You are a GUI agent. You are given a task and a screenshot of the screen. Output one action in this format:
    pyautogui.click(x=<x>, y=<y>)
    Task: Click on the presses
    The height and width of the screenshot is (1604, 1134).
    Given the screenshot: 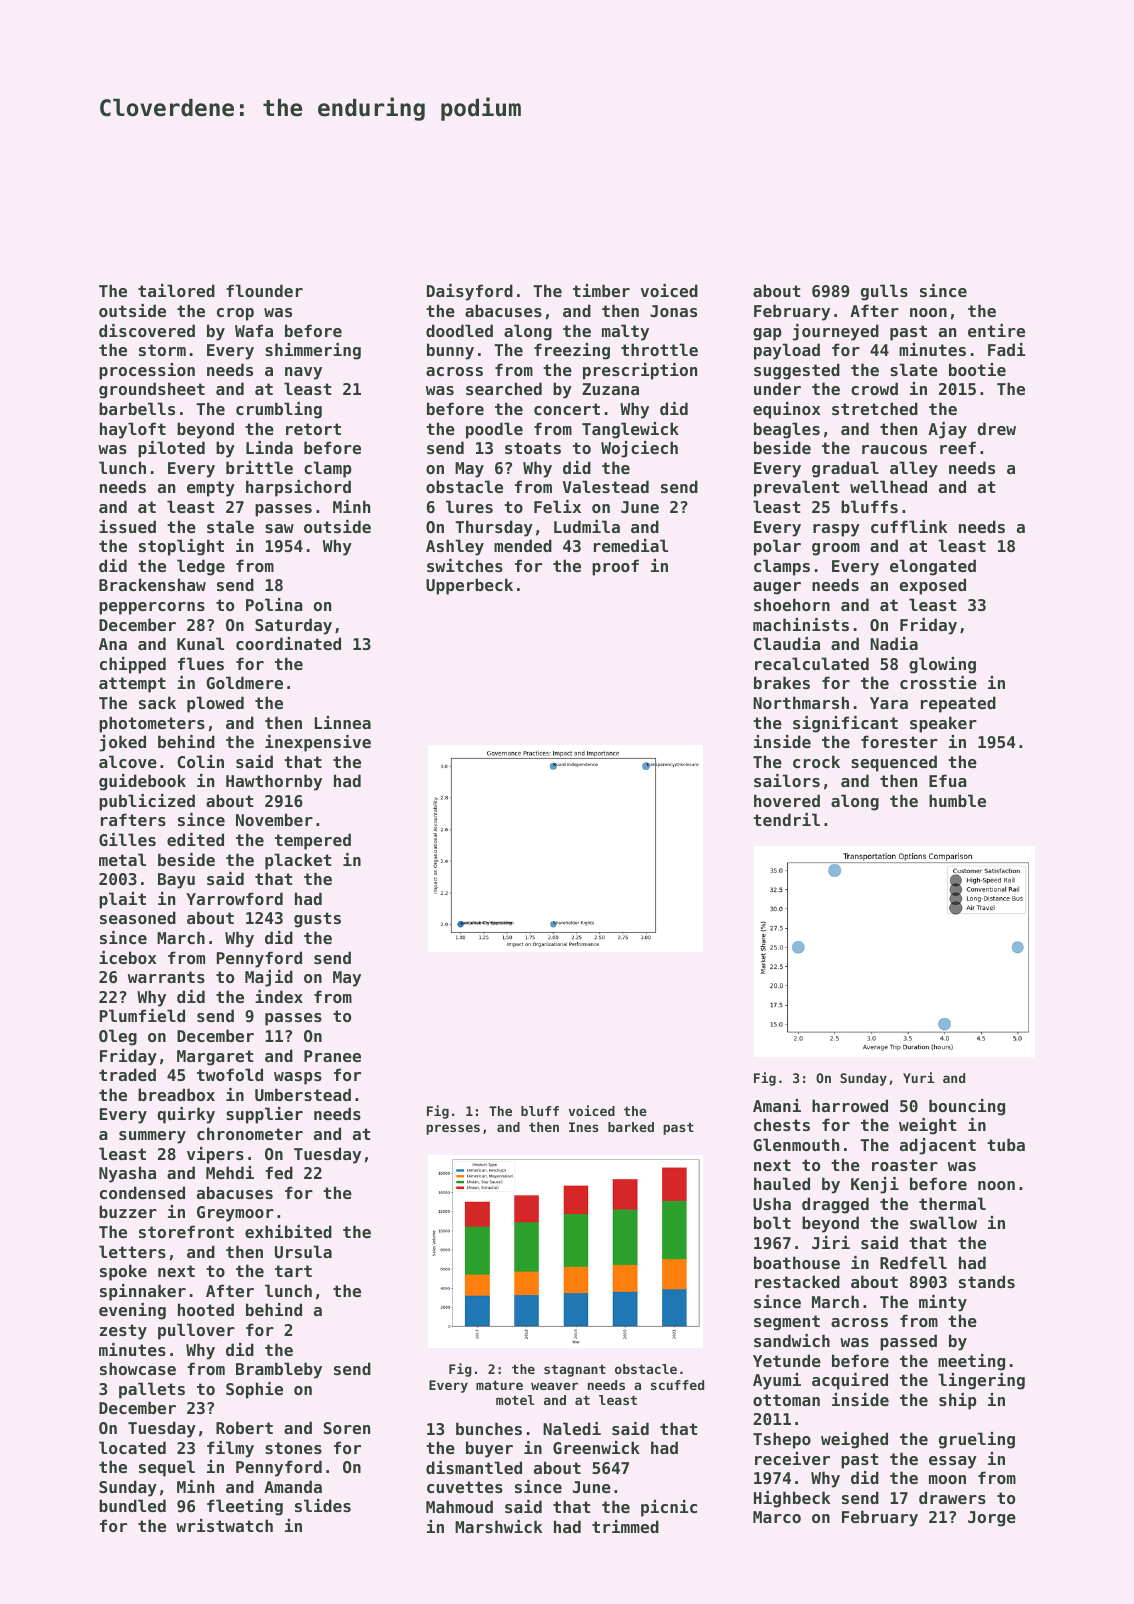 What is the action you would take?
    pyautogui.click(x=453, y=1129)
